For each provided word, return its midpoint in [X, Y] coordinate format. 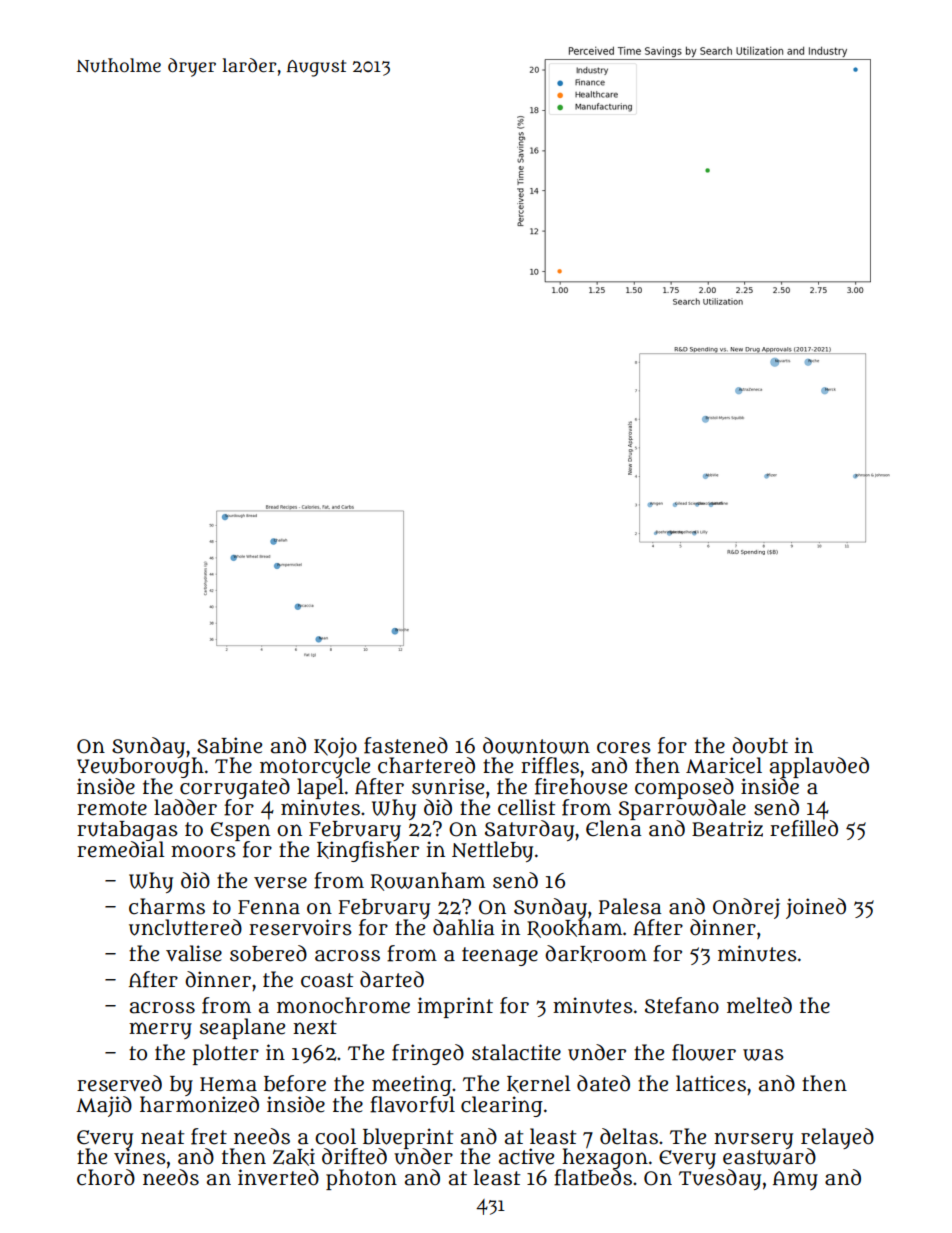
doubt [760, 745]
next [315, 1027]
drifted [354, 1156]
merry [160, 1030]
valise [194, 953]
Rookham [574, 929]
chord [106, 1177]
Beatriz [727, 828]
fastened [406, 745]
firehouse [581, 786]
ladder [185, 807]
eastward [769, 1157]
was [763, 1055]
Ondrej [746, 908]
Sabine [229, 745]
